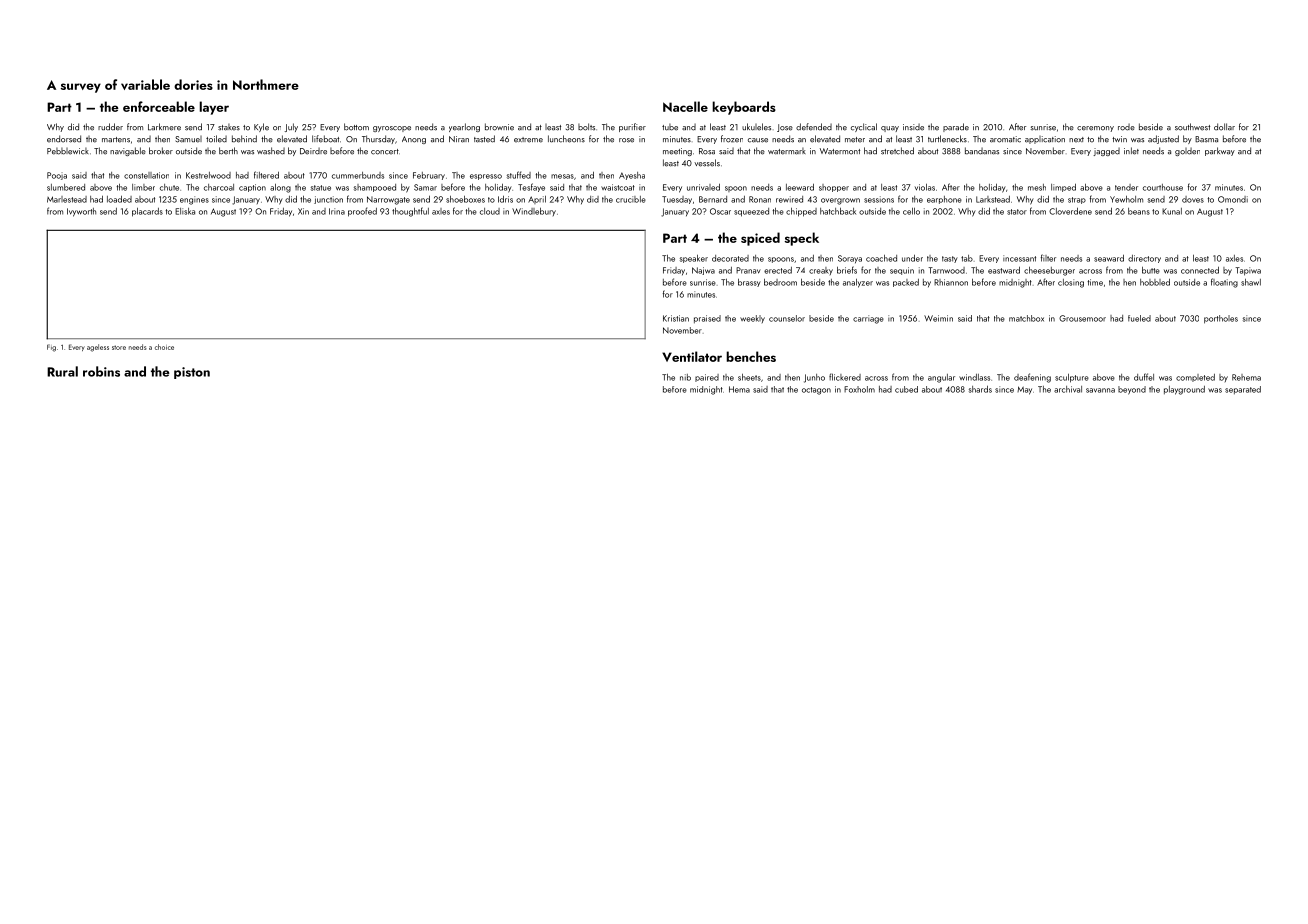 This document has height=924, width=1308. I want to click on violas, so click(925, 187).
